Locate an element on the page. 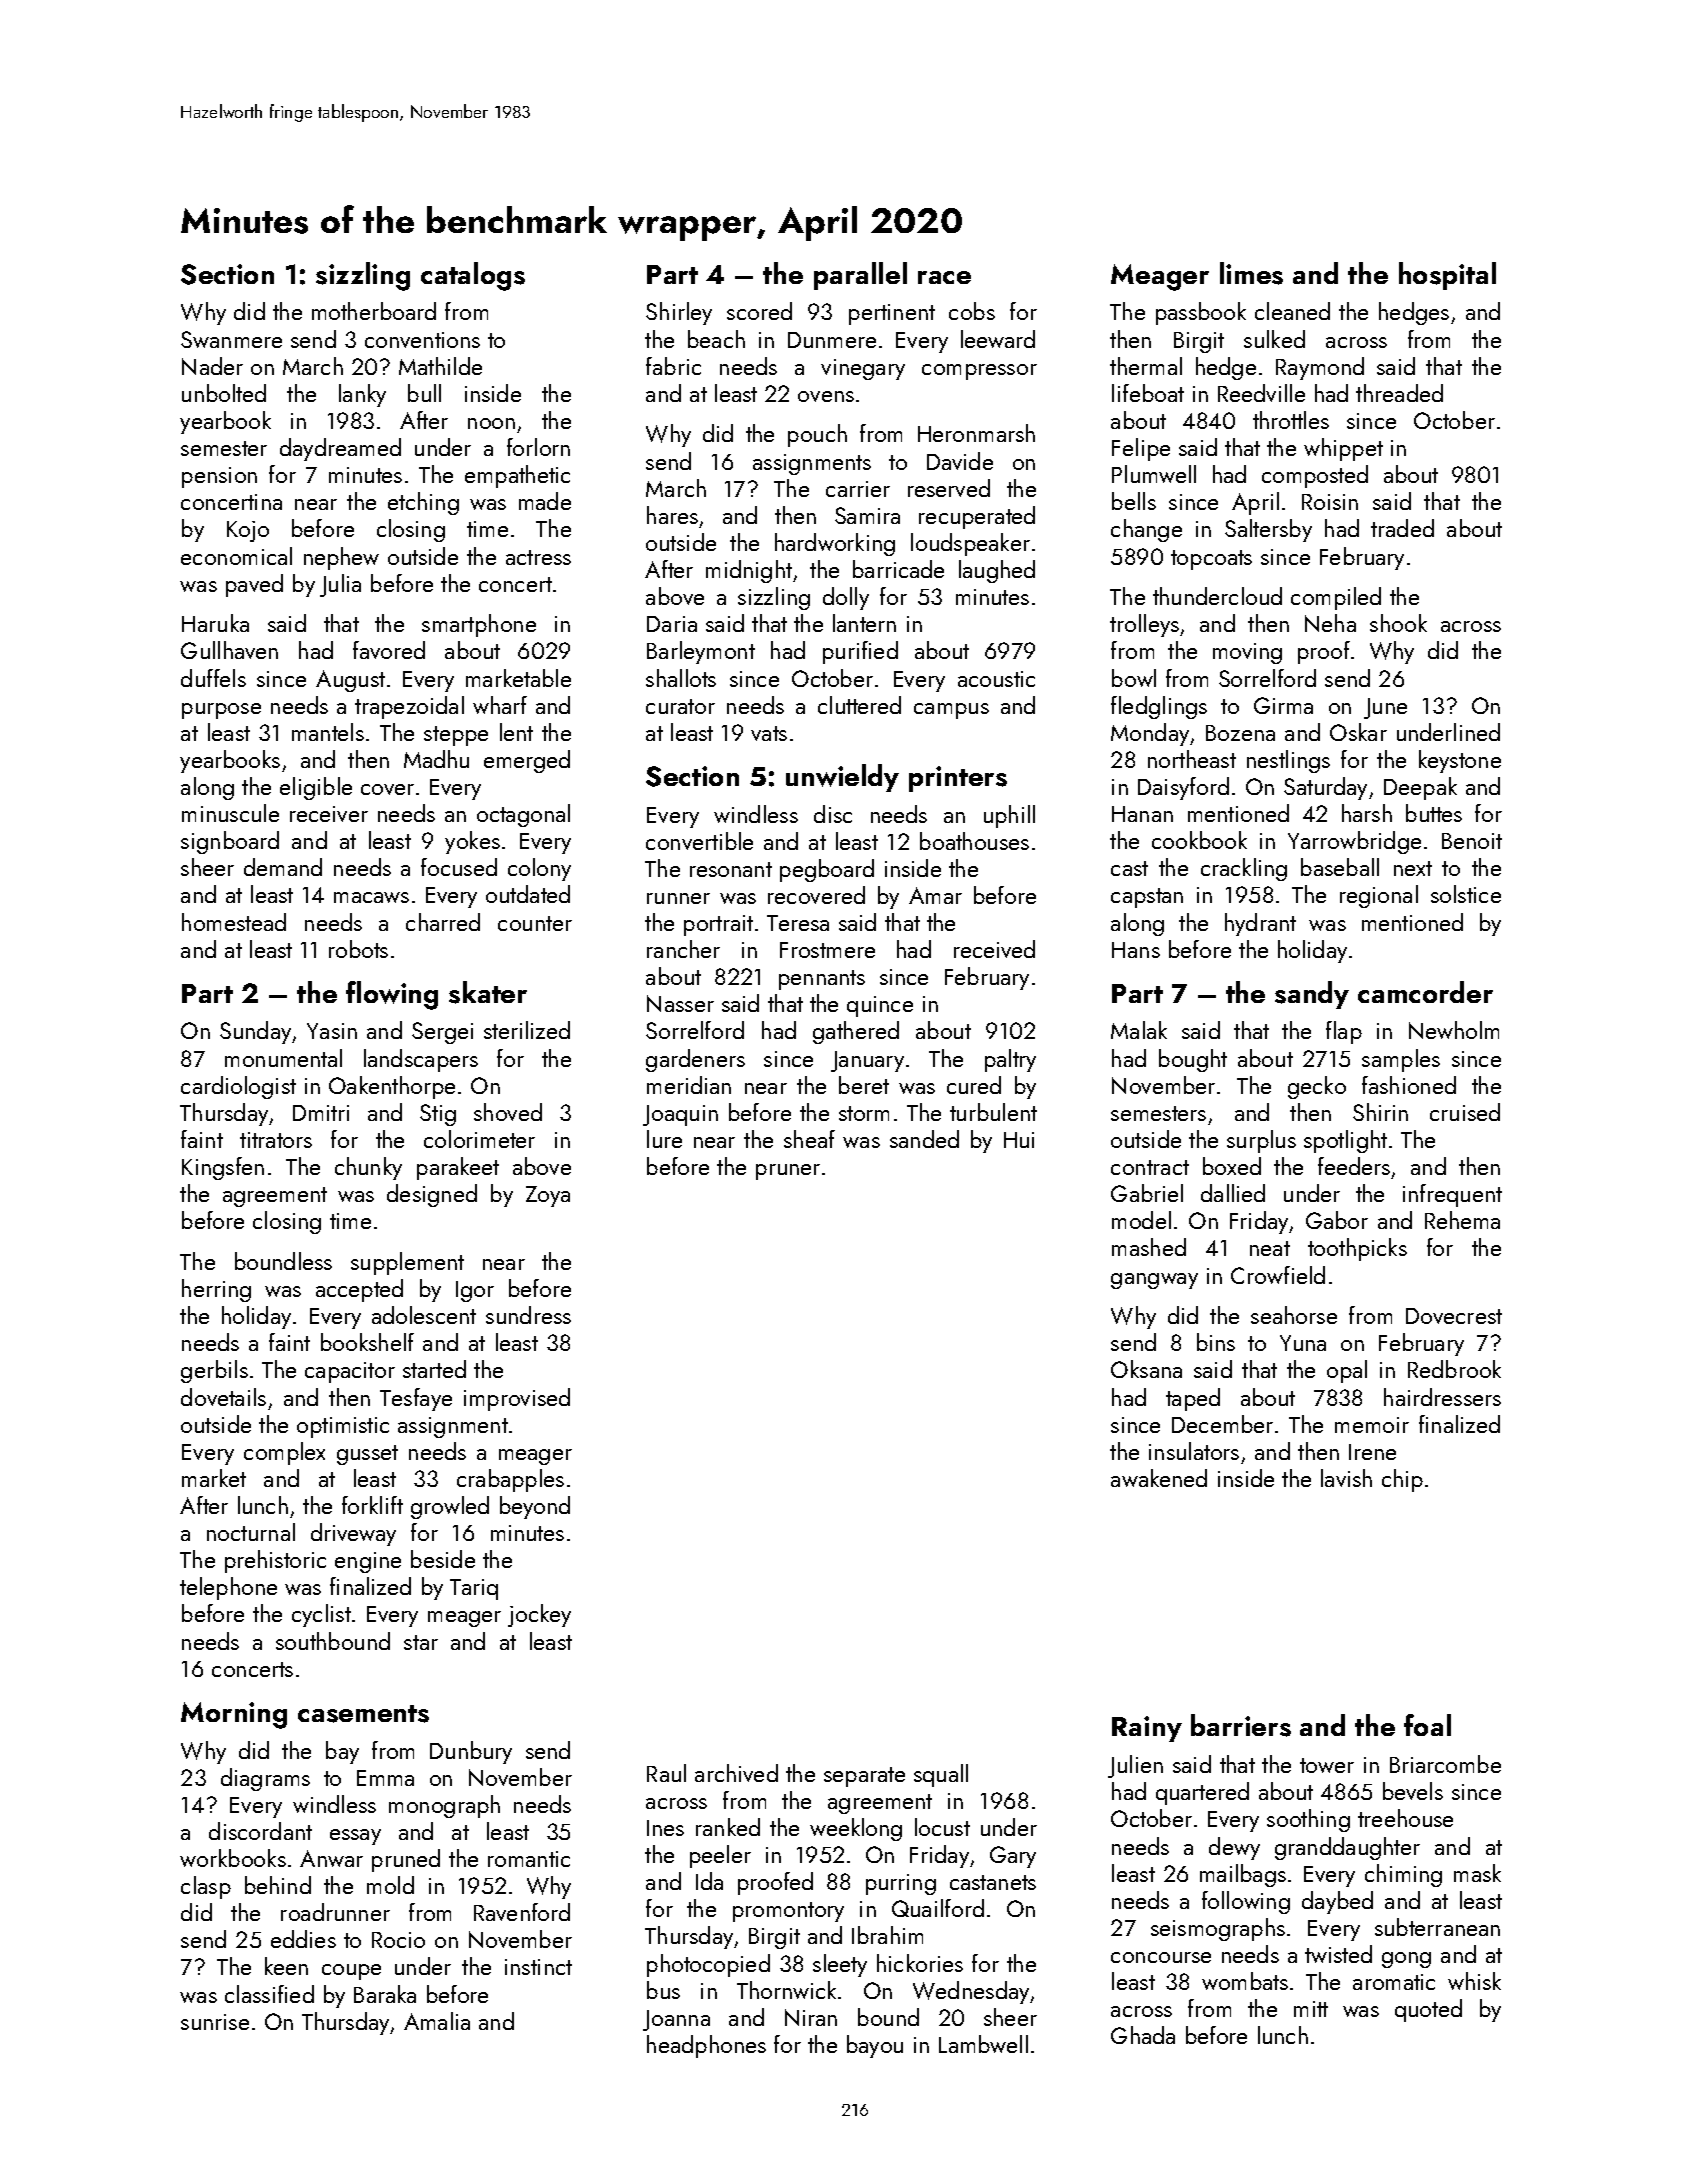 Image resolution: width=1683 pixels, height=2178 pixels. shook is located at coordinates (1398, 623).
